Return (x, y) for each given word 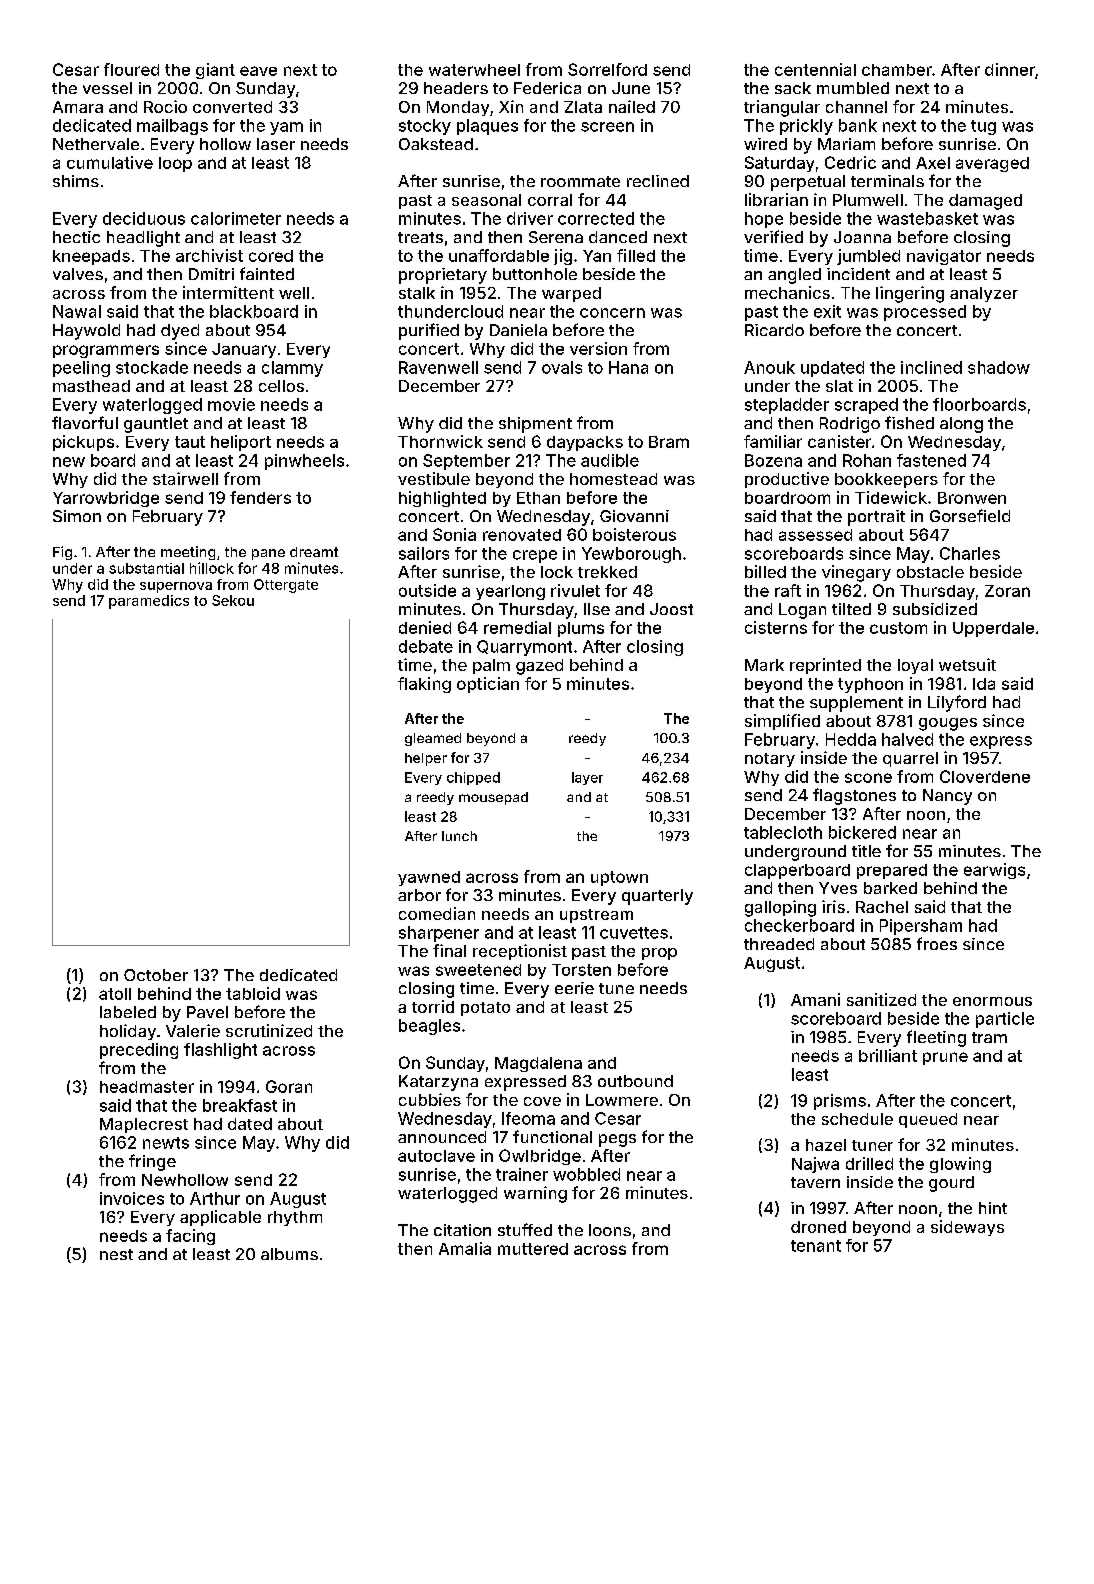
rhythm (295, 1218)
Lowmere (622, 1100)
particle (1005, 1020)
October (156, 975)
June (631, 88)
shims (76, 181)
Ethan (538, 498)
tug (983, 127)
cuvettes (634, 933)
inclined (931, 367)
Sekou (233, 600)
